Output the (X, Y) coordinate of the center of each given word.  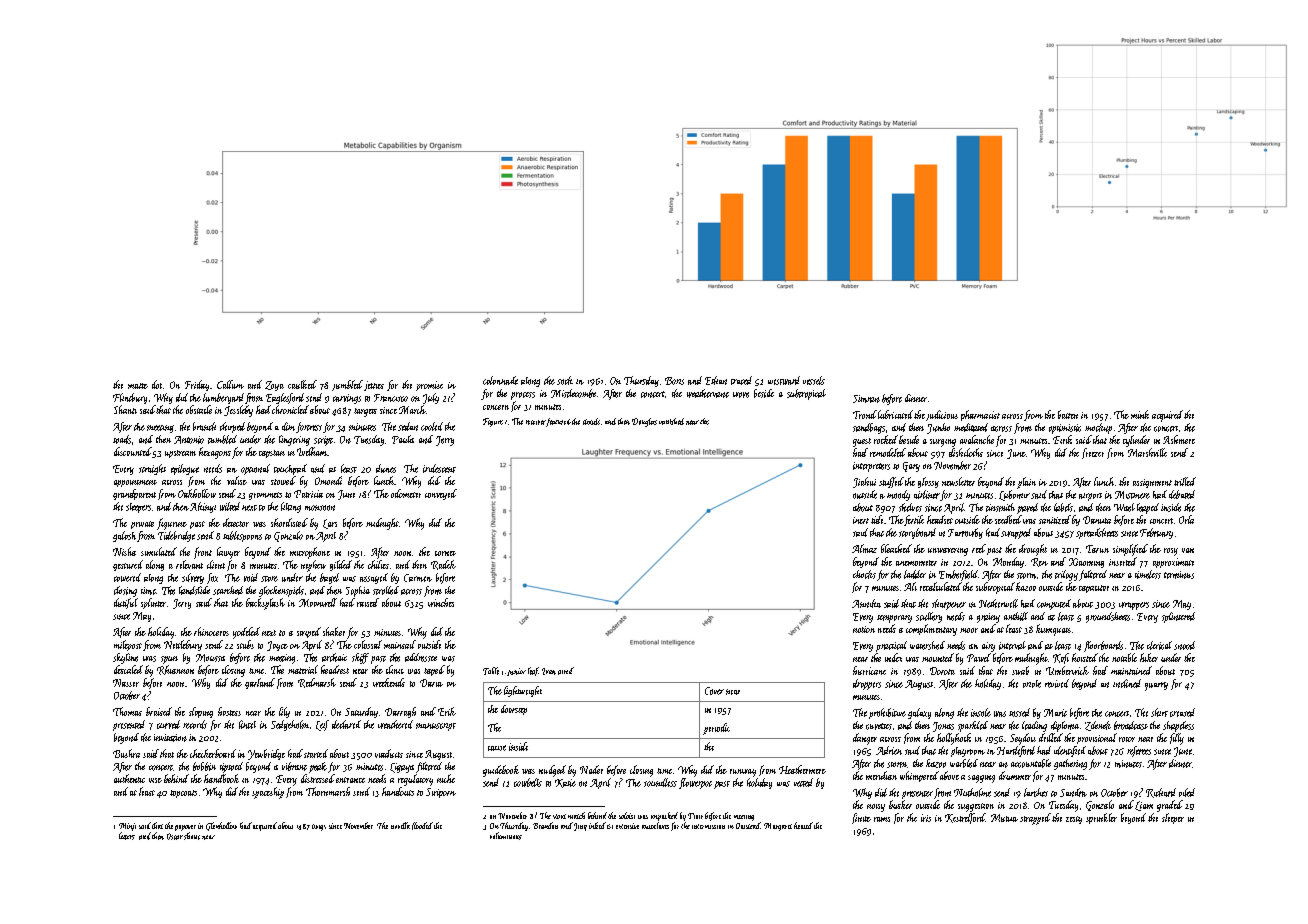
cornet (445, 553)
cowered (127, 577)
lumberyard (223, 398)
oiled (1187, 792)
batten (1068, 414)
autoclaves (655, 825)
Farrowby (965, 533)
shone (192, 836)
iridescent (439, 468)
